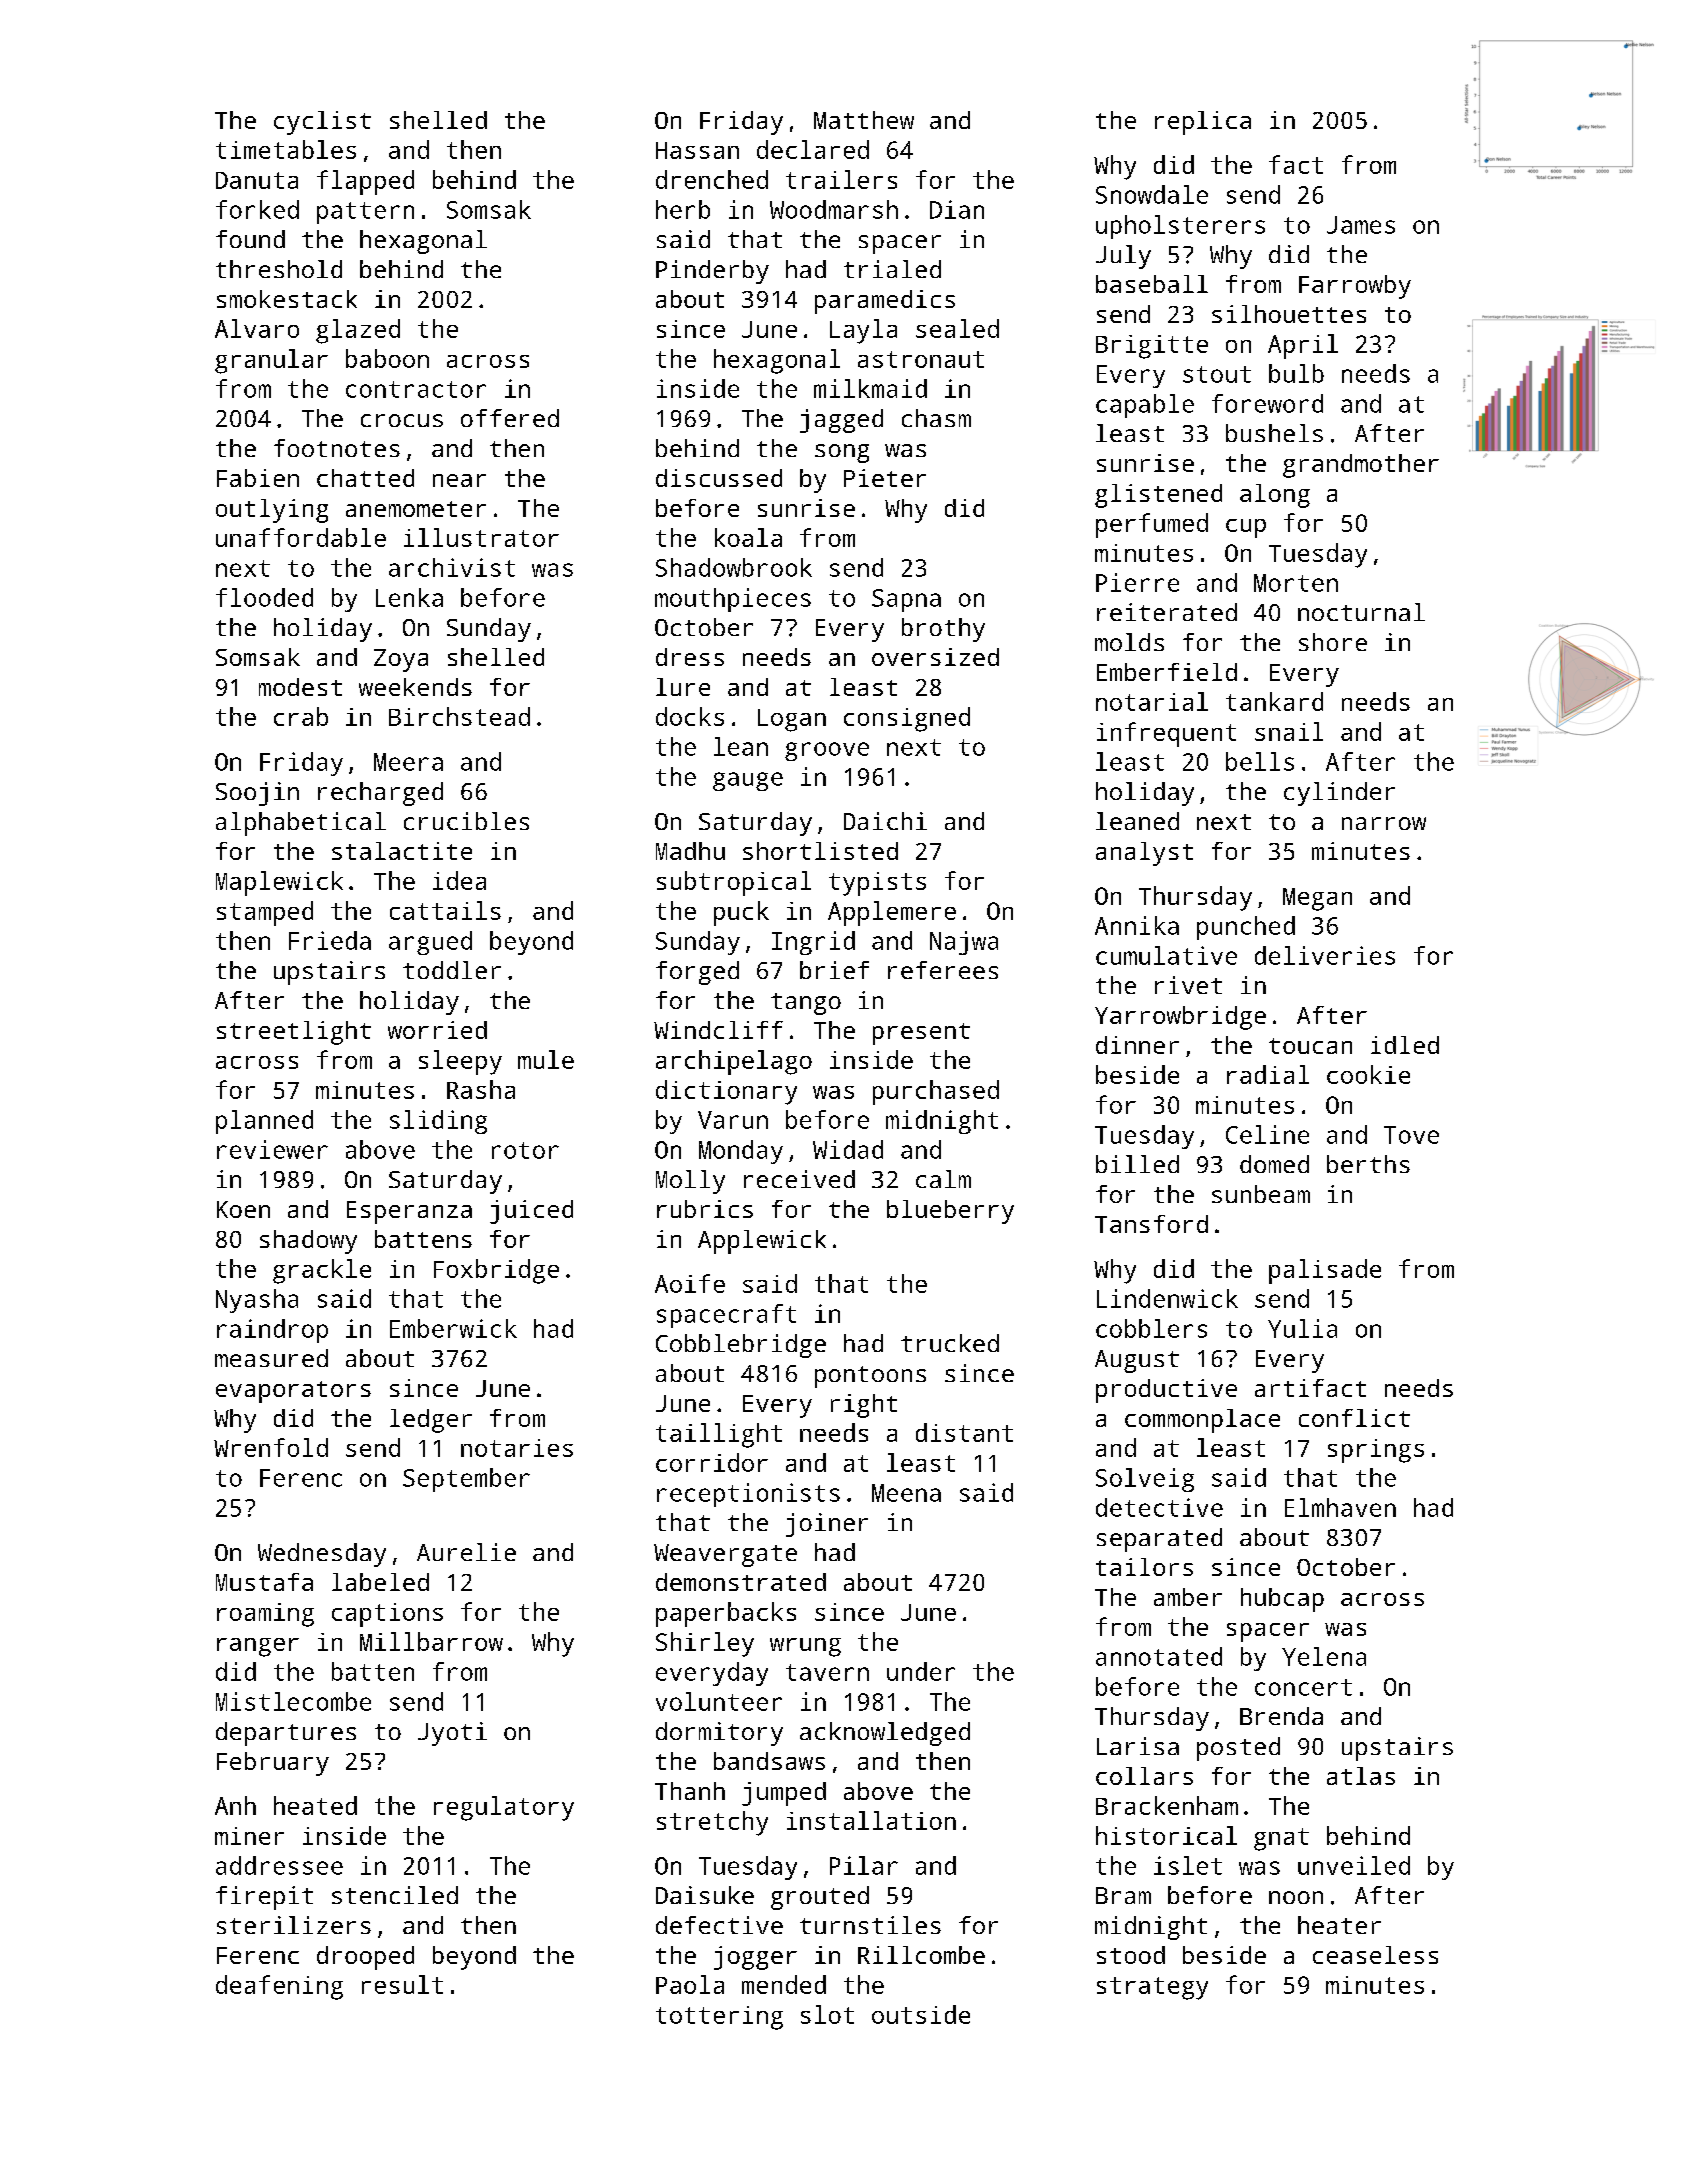 This document has height=2178, width=1683. What do you see at coordinates (1361, 225) in the document?
I see `James` at bounding box center [1361, 225].
